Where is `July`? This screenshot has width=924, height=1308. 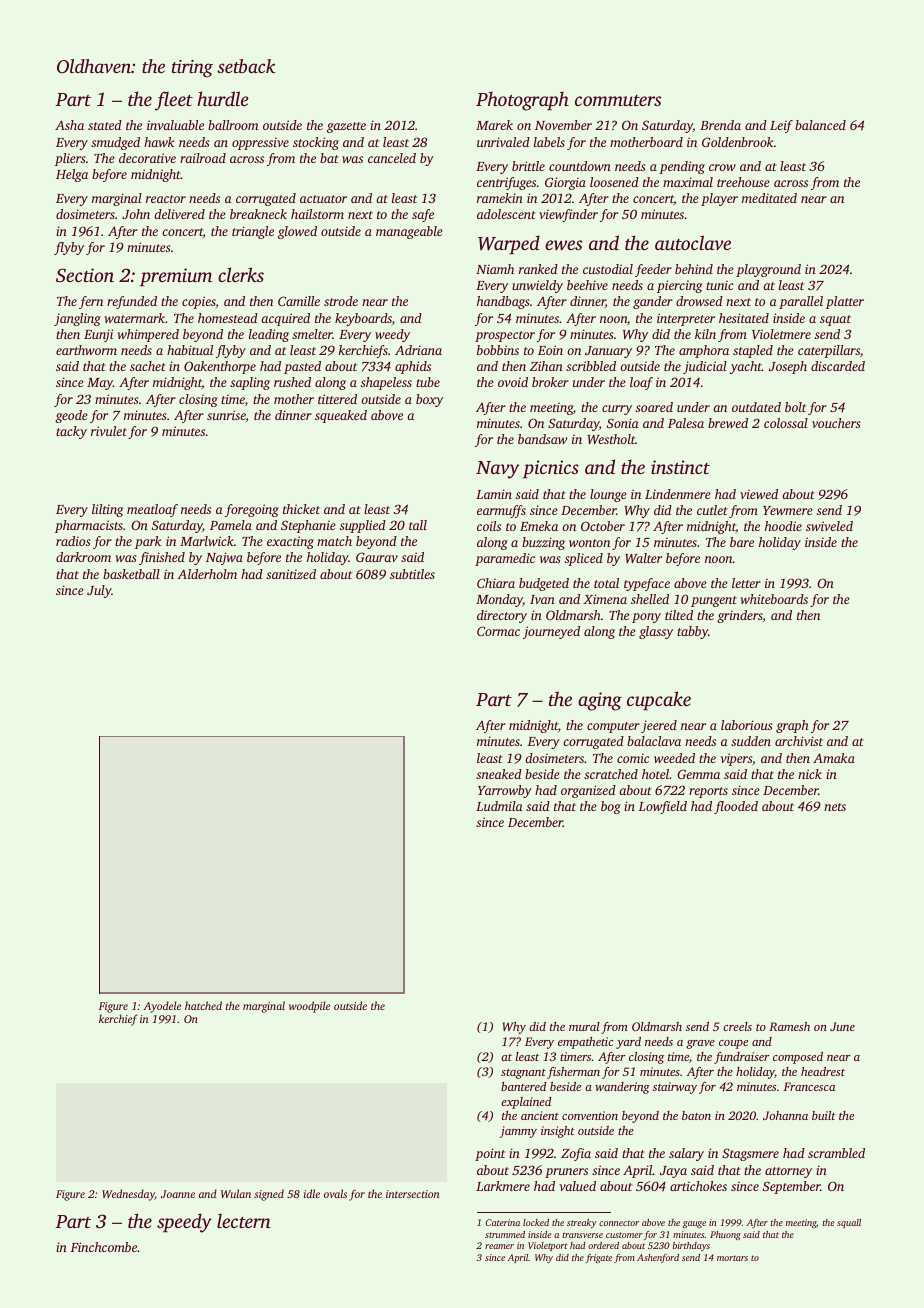 July is located at coordinates (99, 591).
